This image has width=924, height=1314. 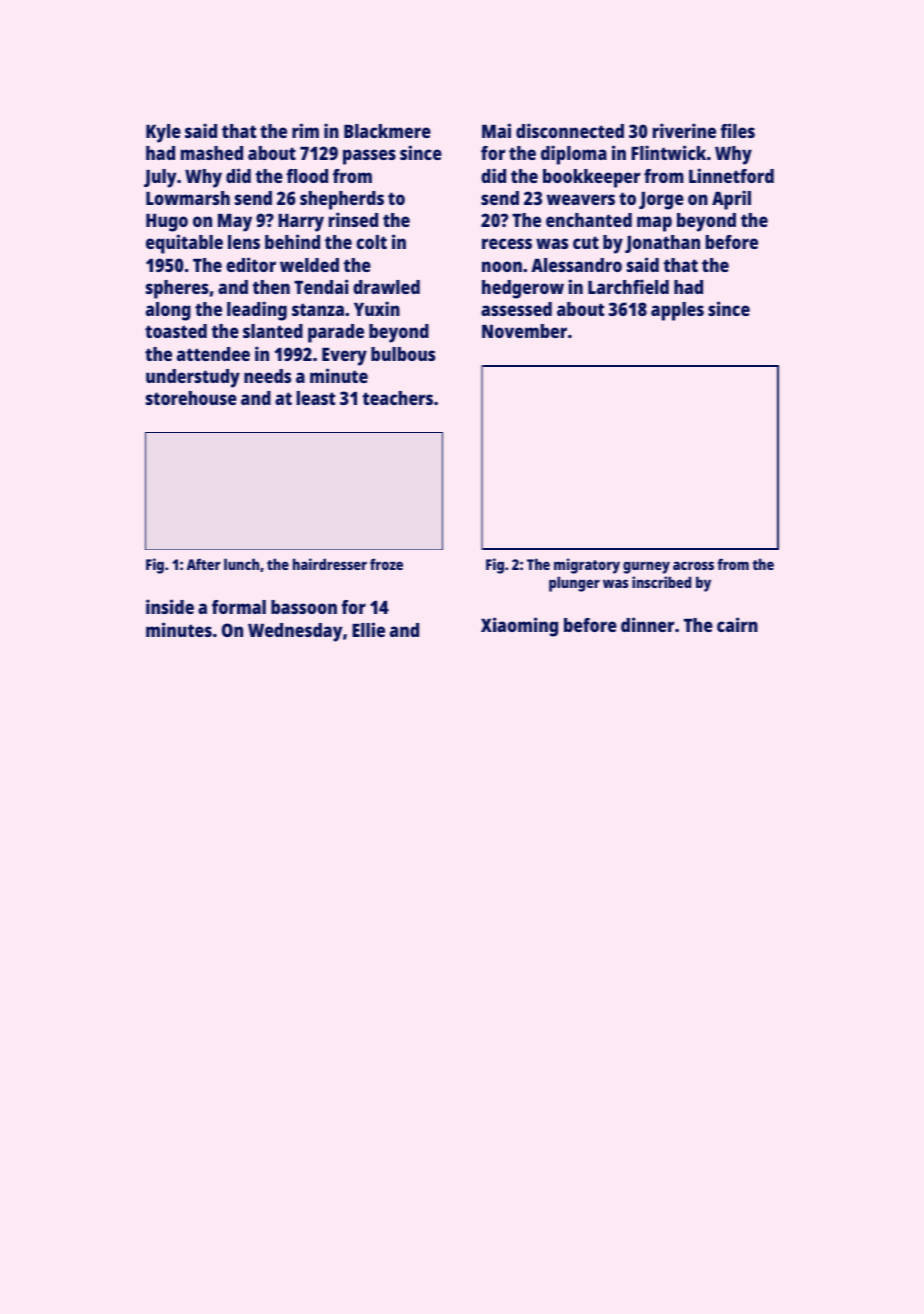 I want to click on toasted, so click(x=176, y=331).
